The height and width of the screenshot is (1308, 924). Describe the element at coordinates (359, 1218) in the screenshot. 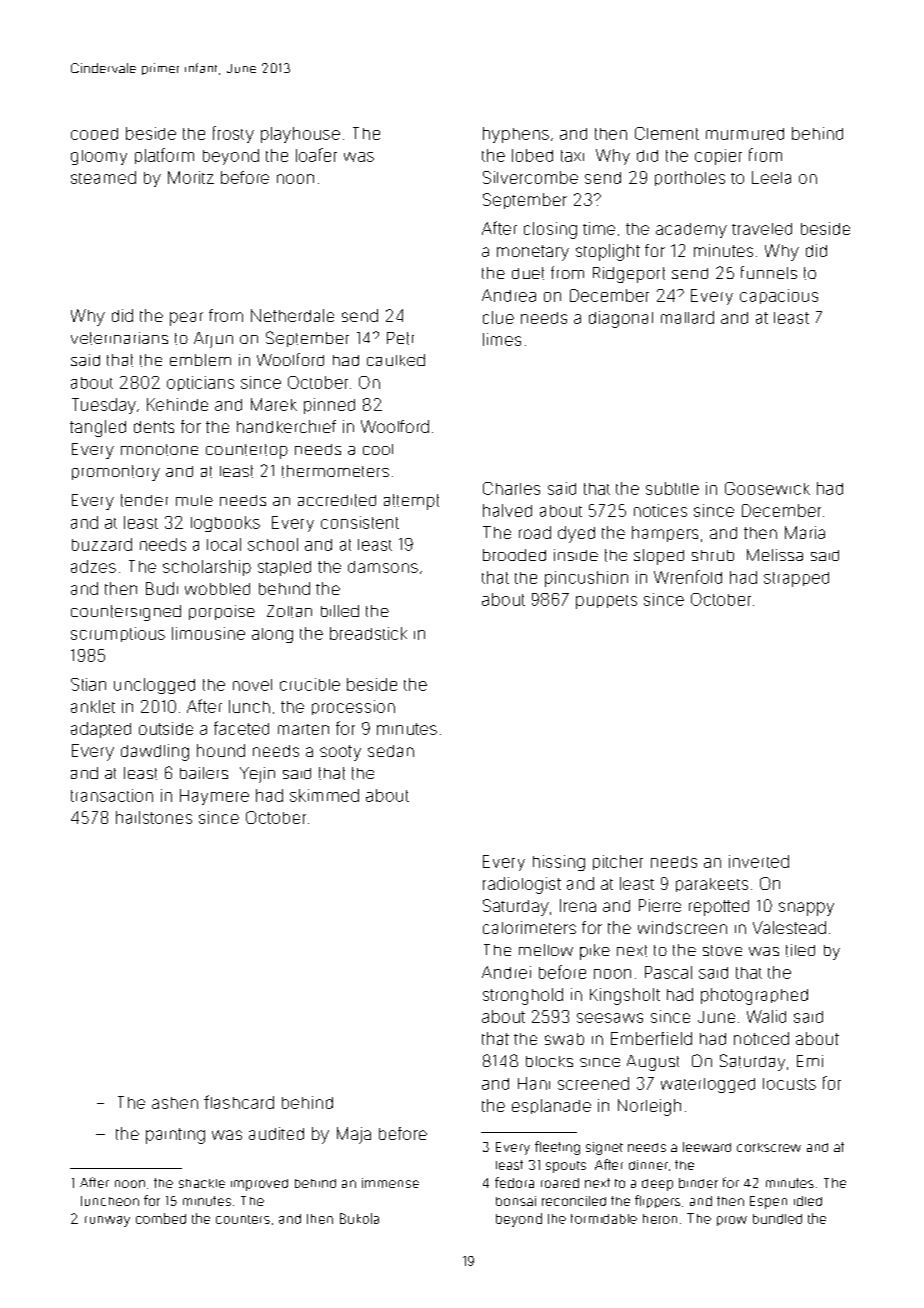

I see `Bukola` at that location.
